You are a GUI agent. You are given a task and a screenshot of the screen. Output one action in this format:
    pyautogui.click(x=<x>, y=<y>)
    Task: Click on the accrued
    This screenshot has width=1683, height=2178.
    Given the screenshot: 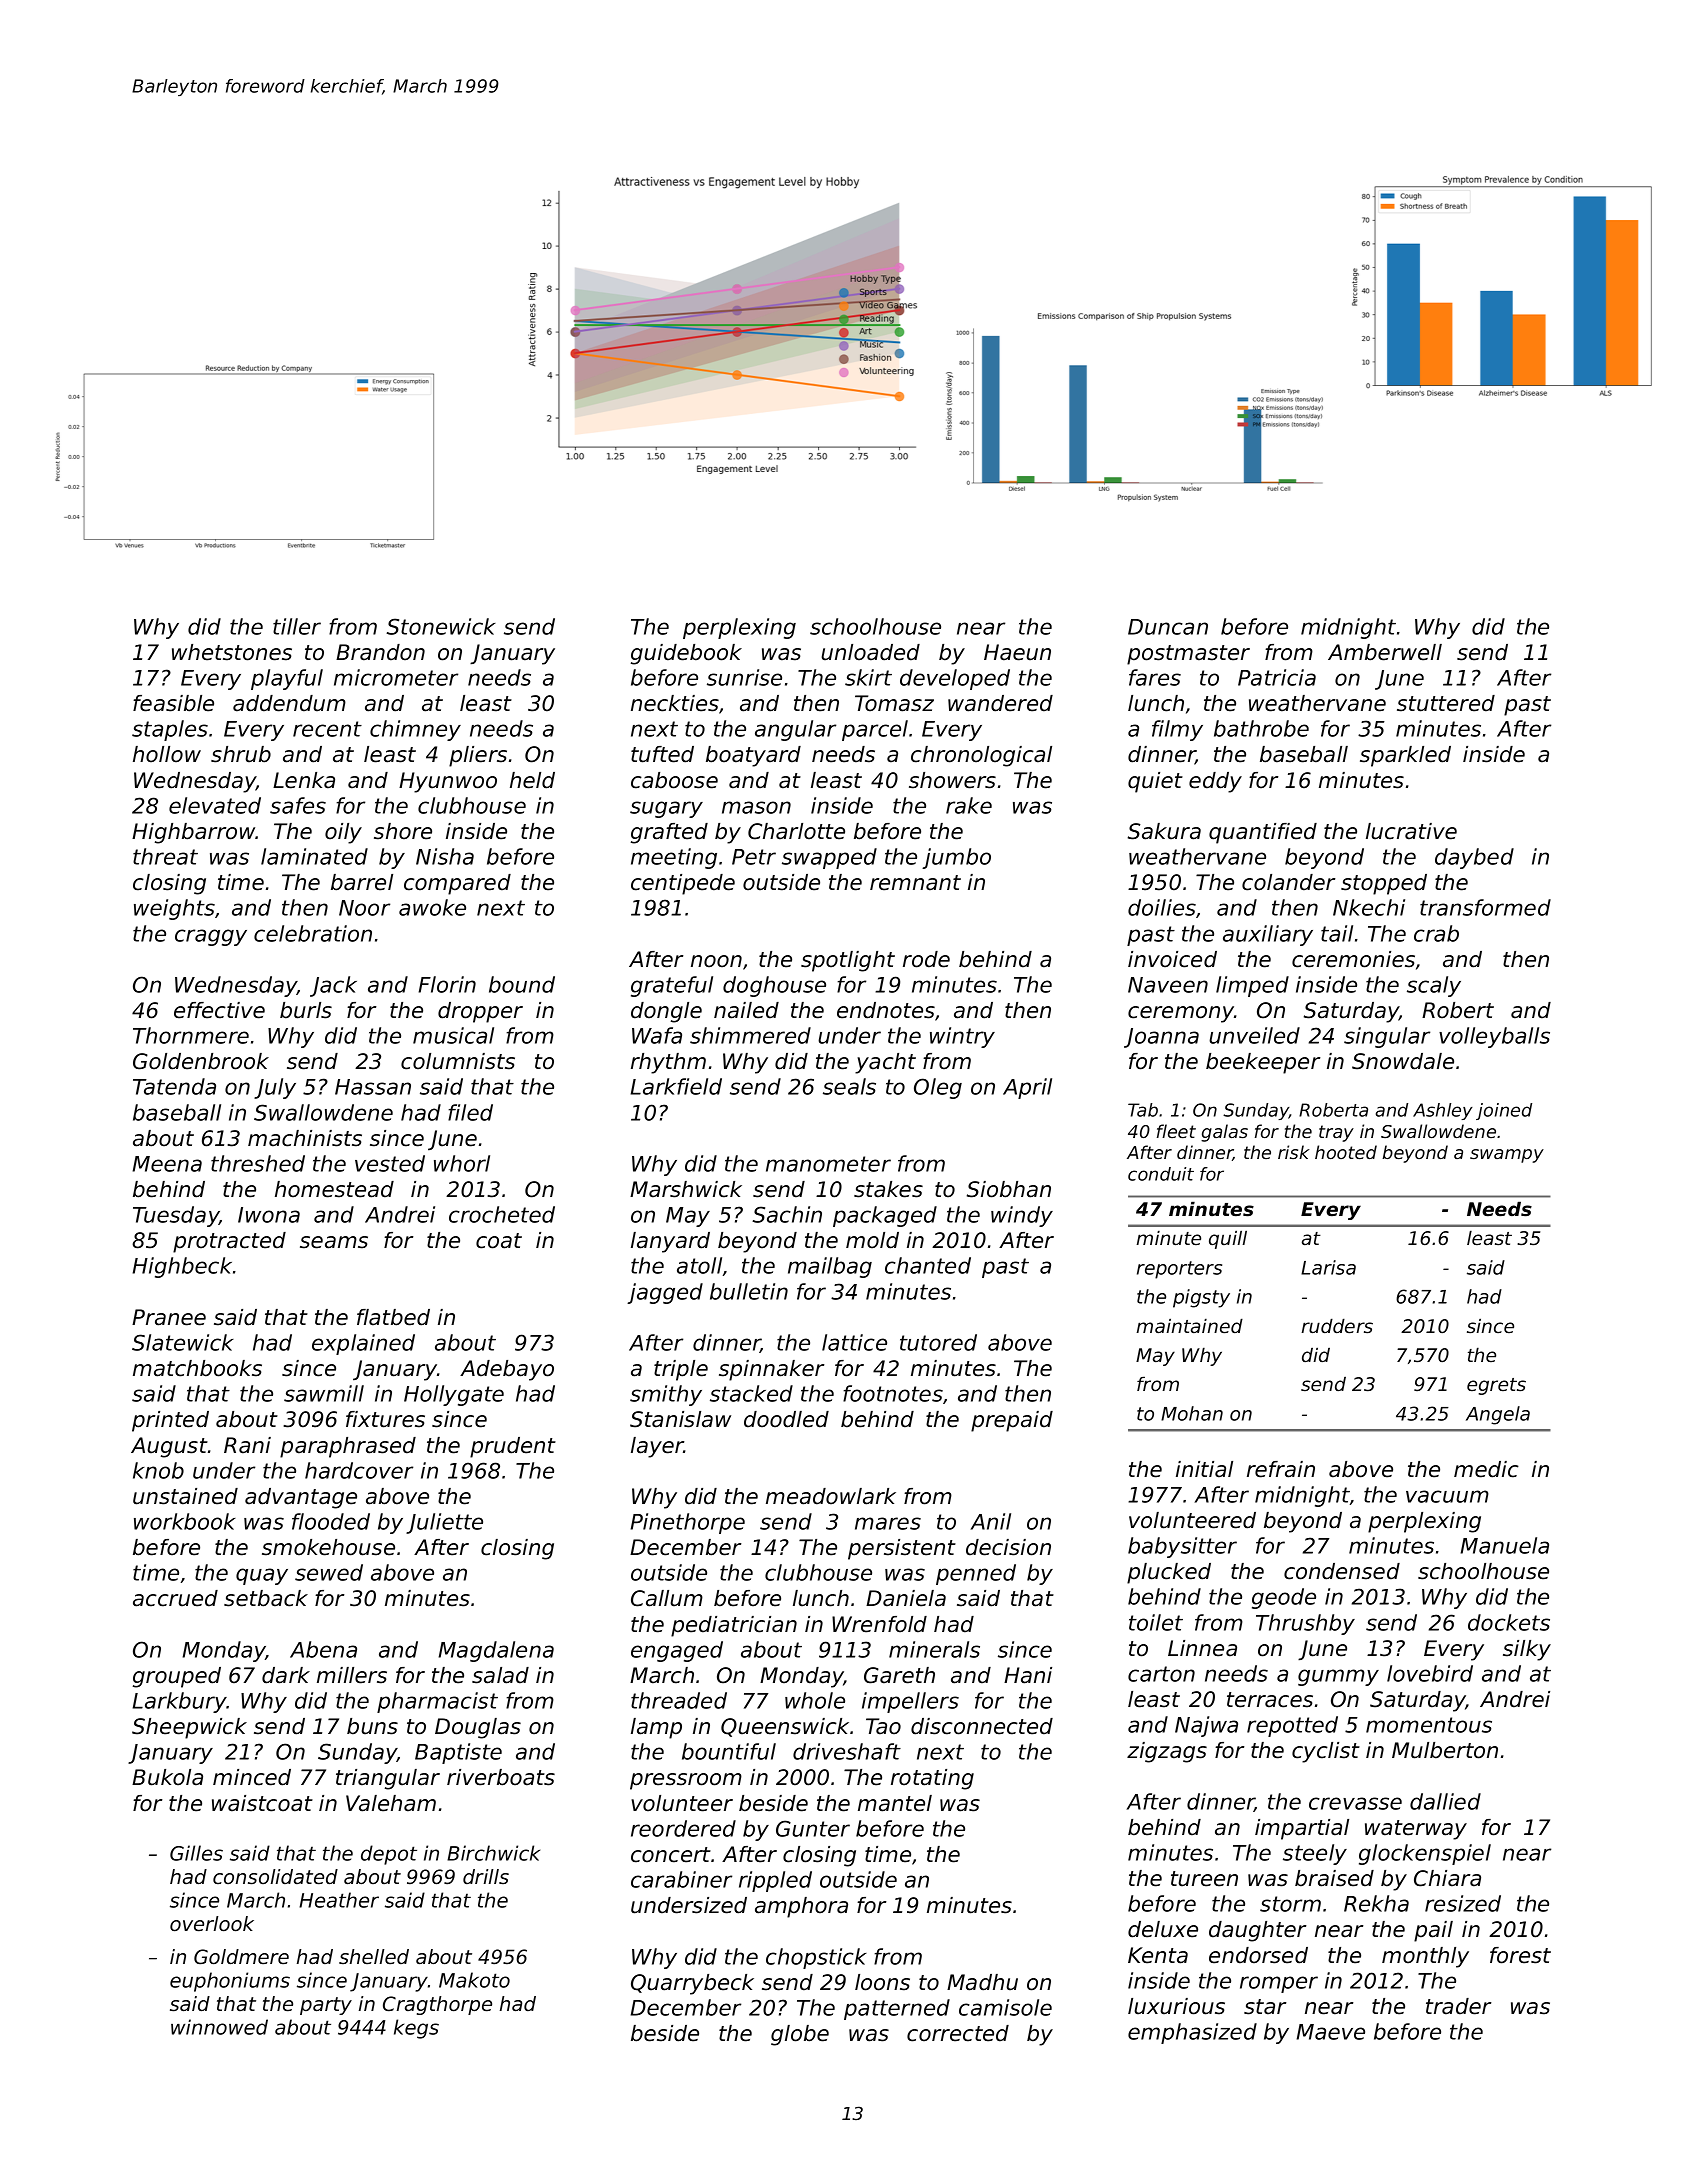 What is the action you would take?
    pyautogui.click(x=175, y=1598)
